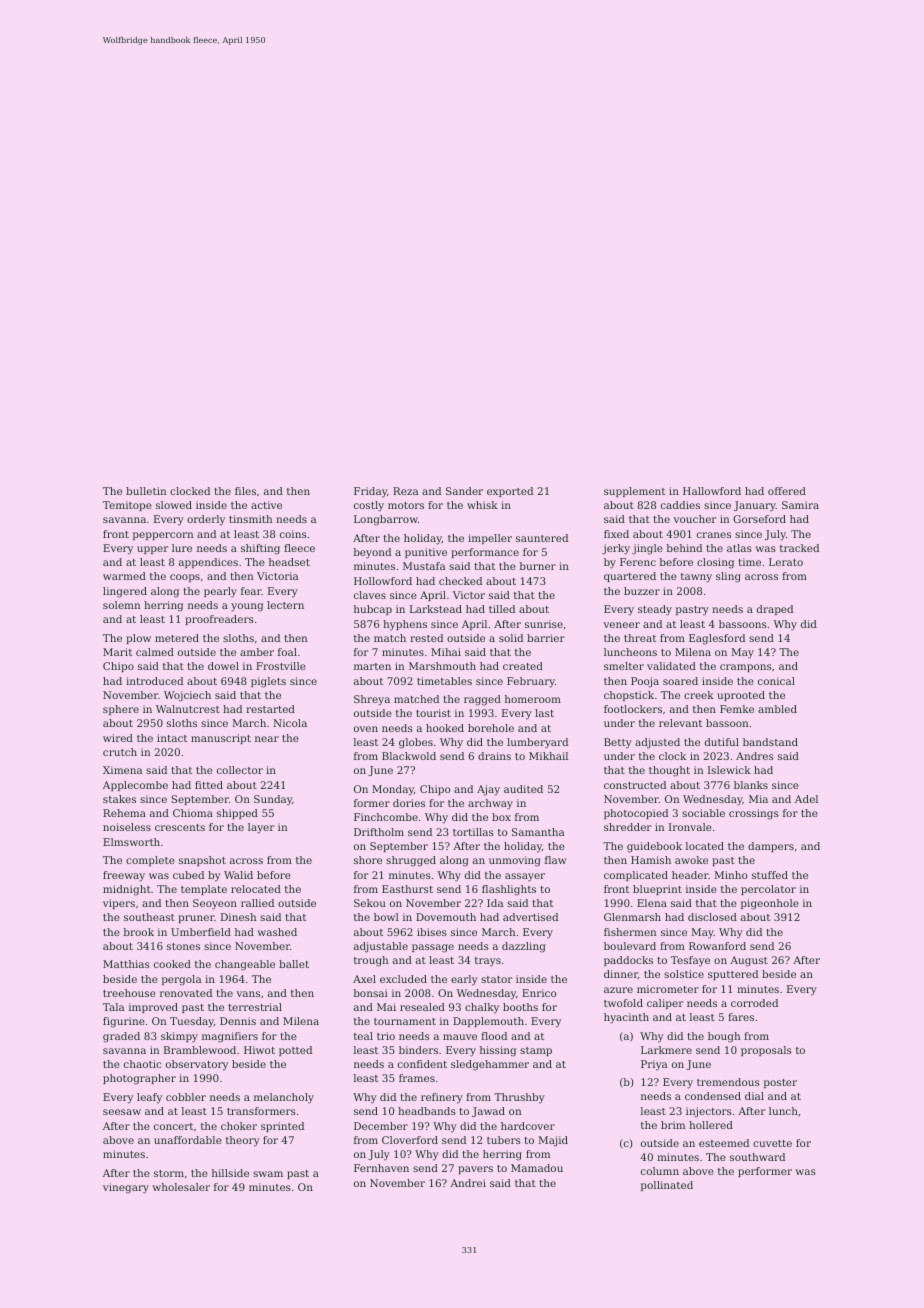 Image resolution: width=924 pixels, height=1308 pixels. What do you see at coordinates (537, 1168) in the screenshot?
I see `Mamadou` at bounding box center [537, 1168].
